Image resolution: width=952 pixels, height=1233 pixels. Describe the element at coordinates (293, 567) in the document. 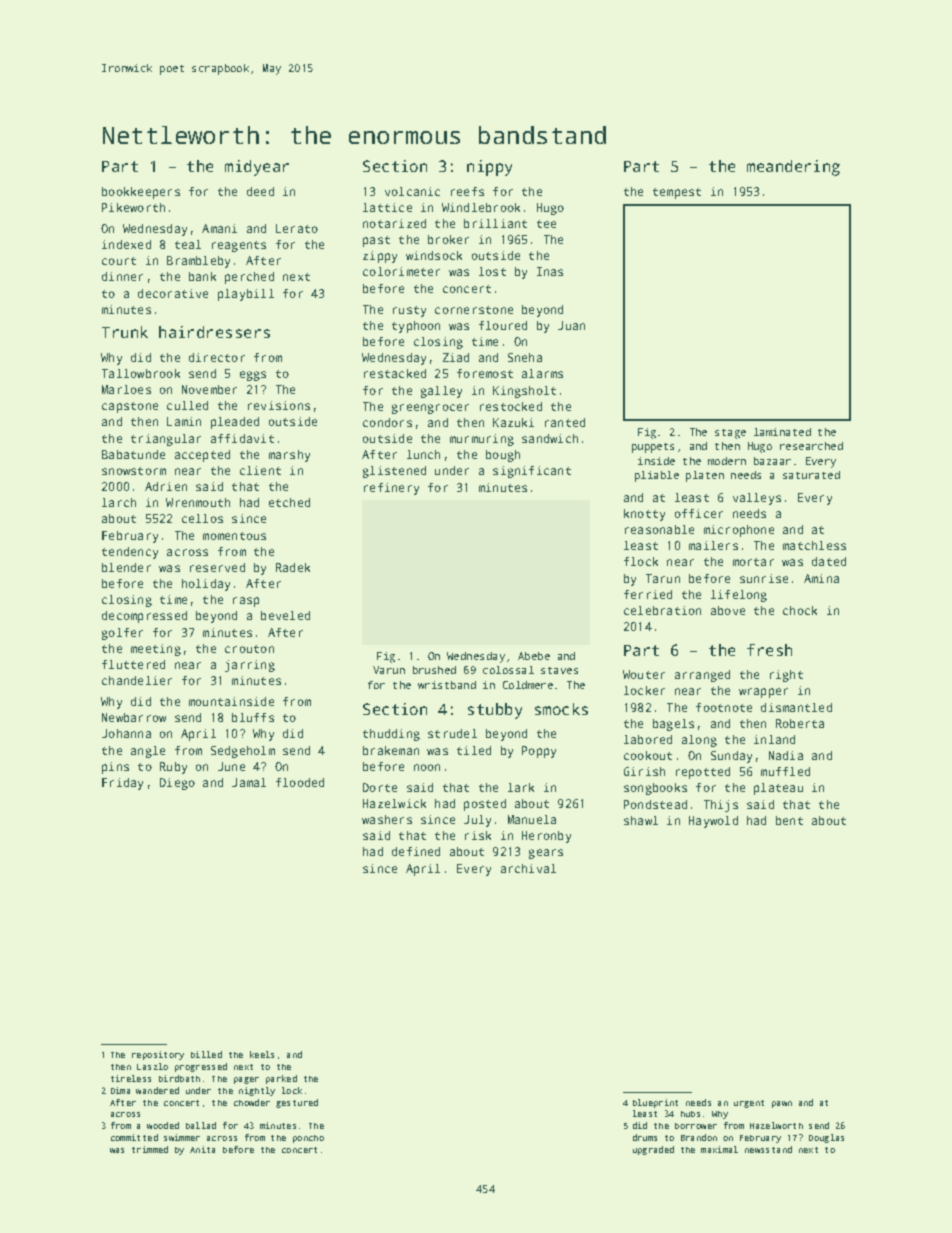

I see `Radek` at that location.
